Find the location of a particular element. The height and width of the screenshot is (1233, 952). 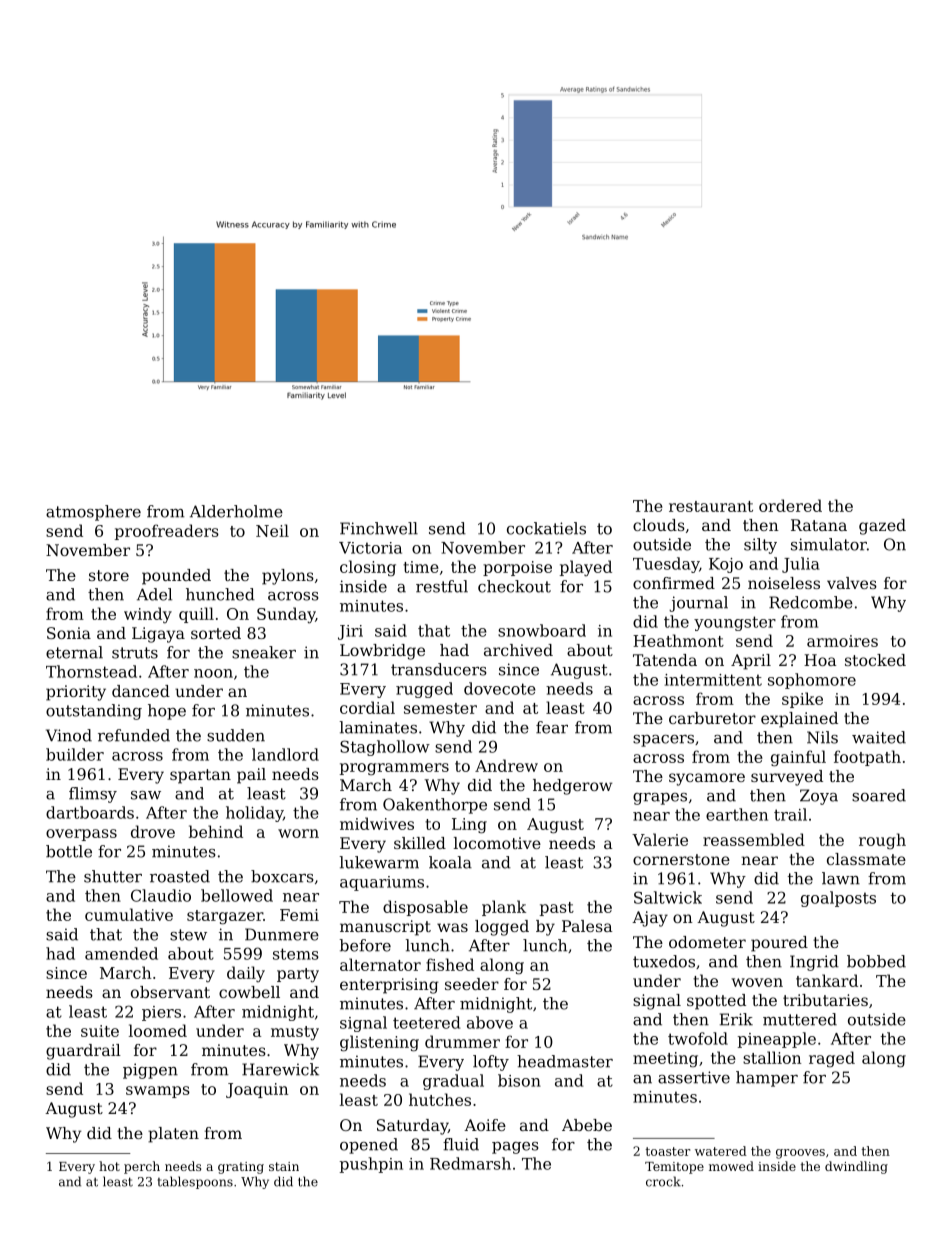

grooves is located at coordinates (800, 1154).
